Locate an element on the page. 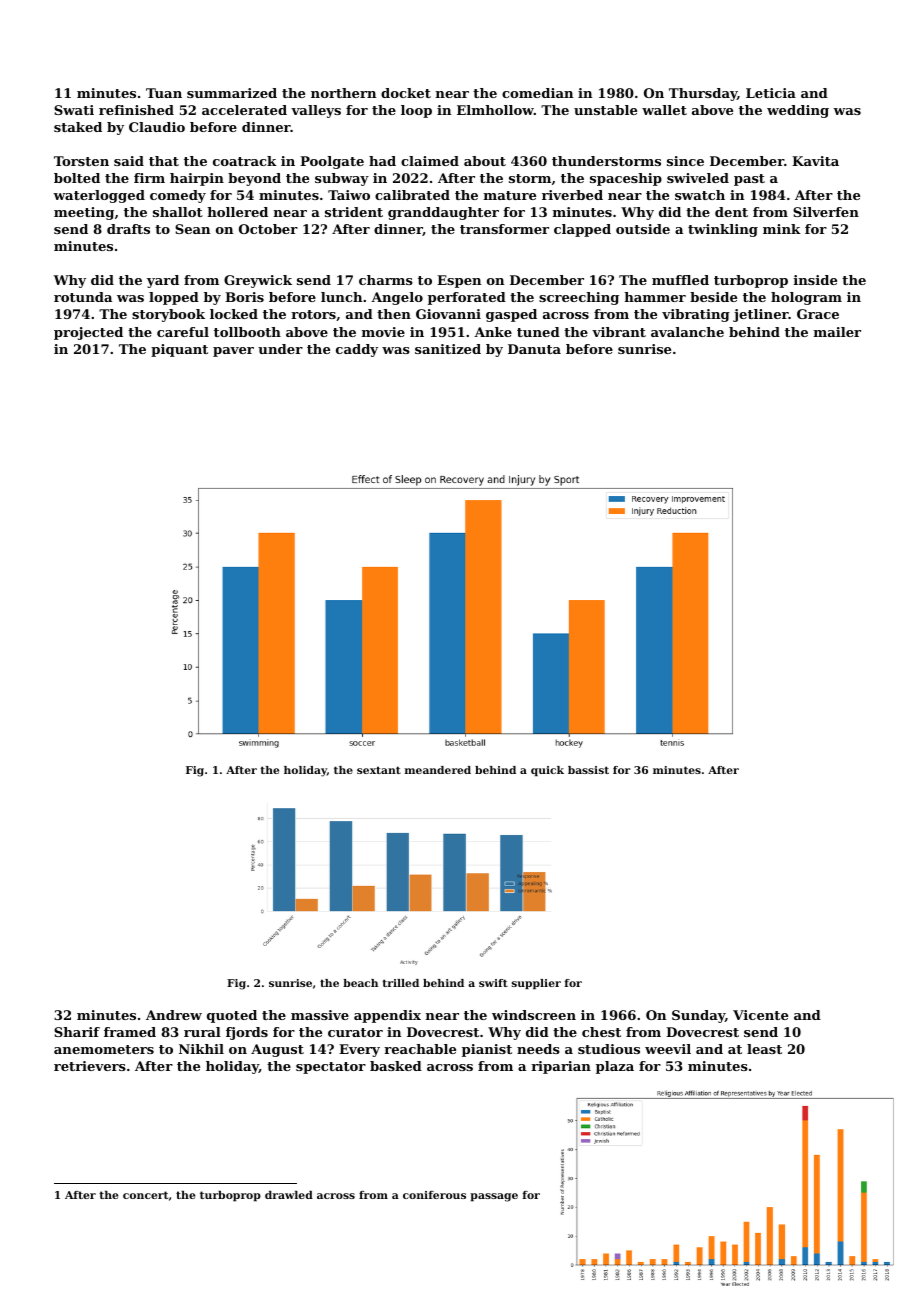  piquant is located at coordinates (179, 350).
